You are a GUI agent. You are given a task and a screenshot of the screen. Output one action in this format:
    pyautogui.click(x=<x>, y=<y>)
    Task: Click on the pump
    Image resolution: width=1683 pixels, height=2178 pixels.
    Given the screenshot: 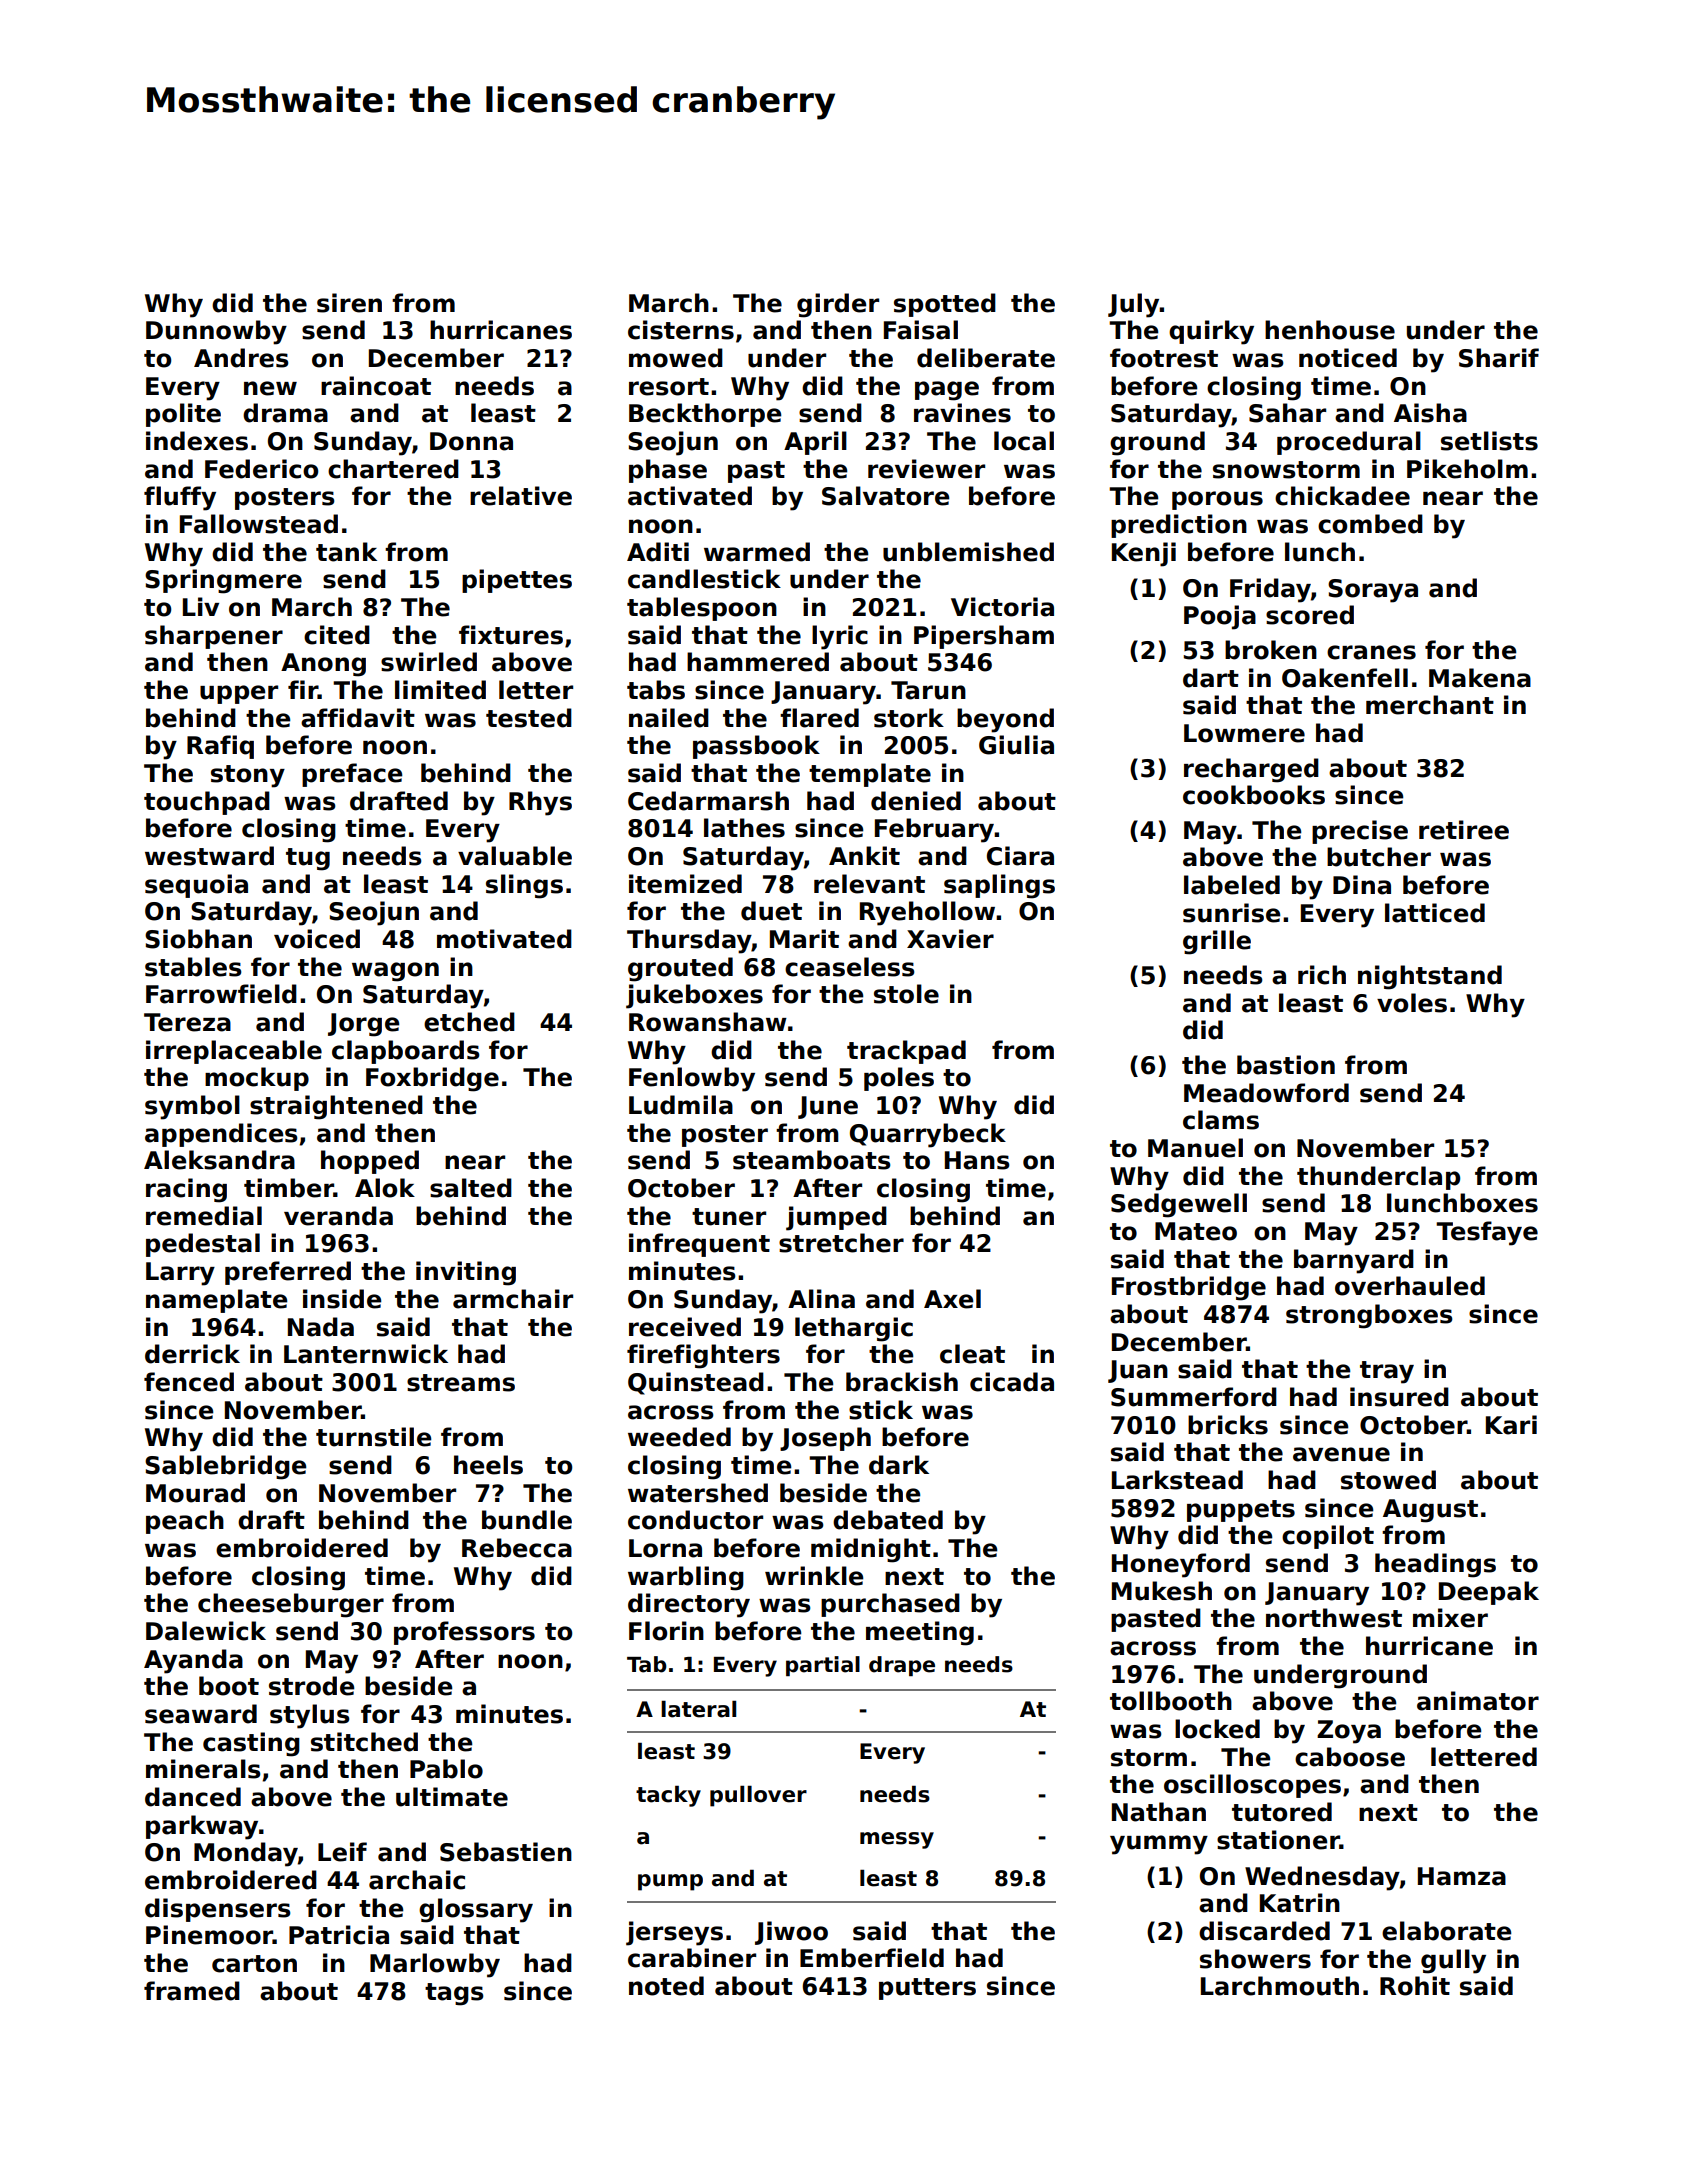 What is the action you would take?
    pyautogui.click(x=670, y=1882)
